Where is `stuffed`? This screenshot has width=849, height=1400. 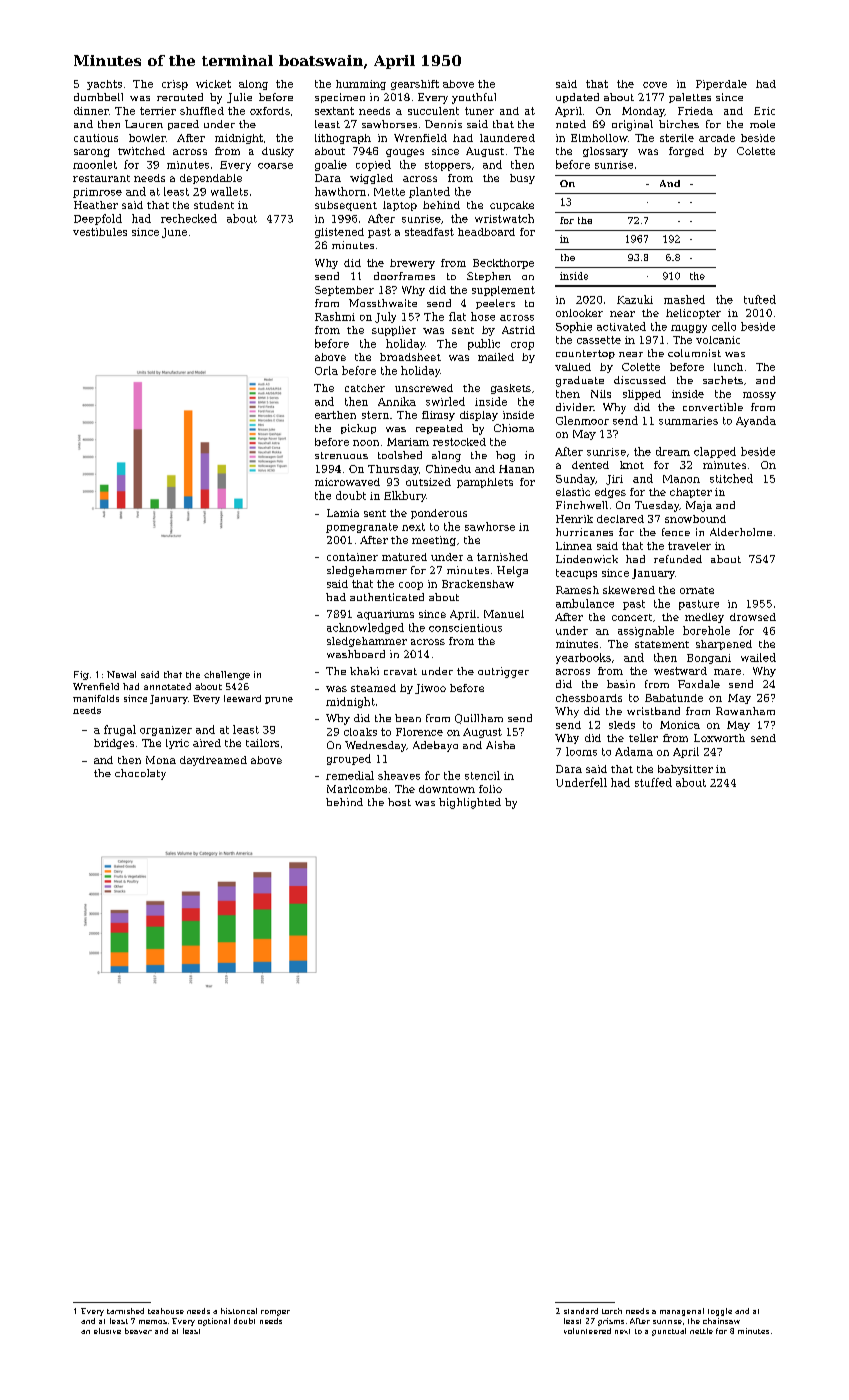 stuffed is located at coordinates (653, 782).
